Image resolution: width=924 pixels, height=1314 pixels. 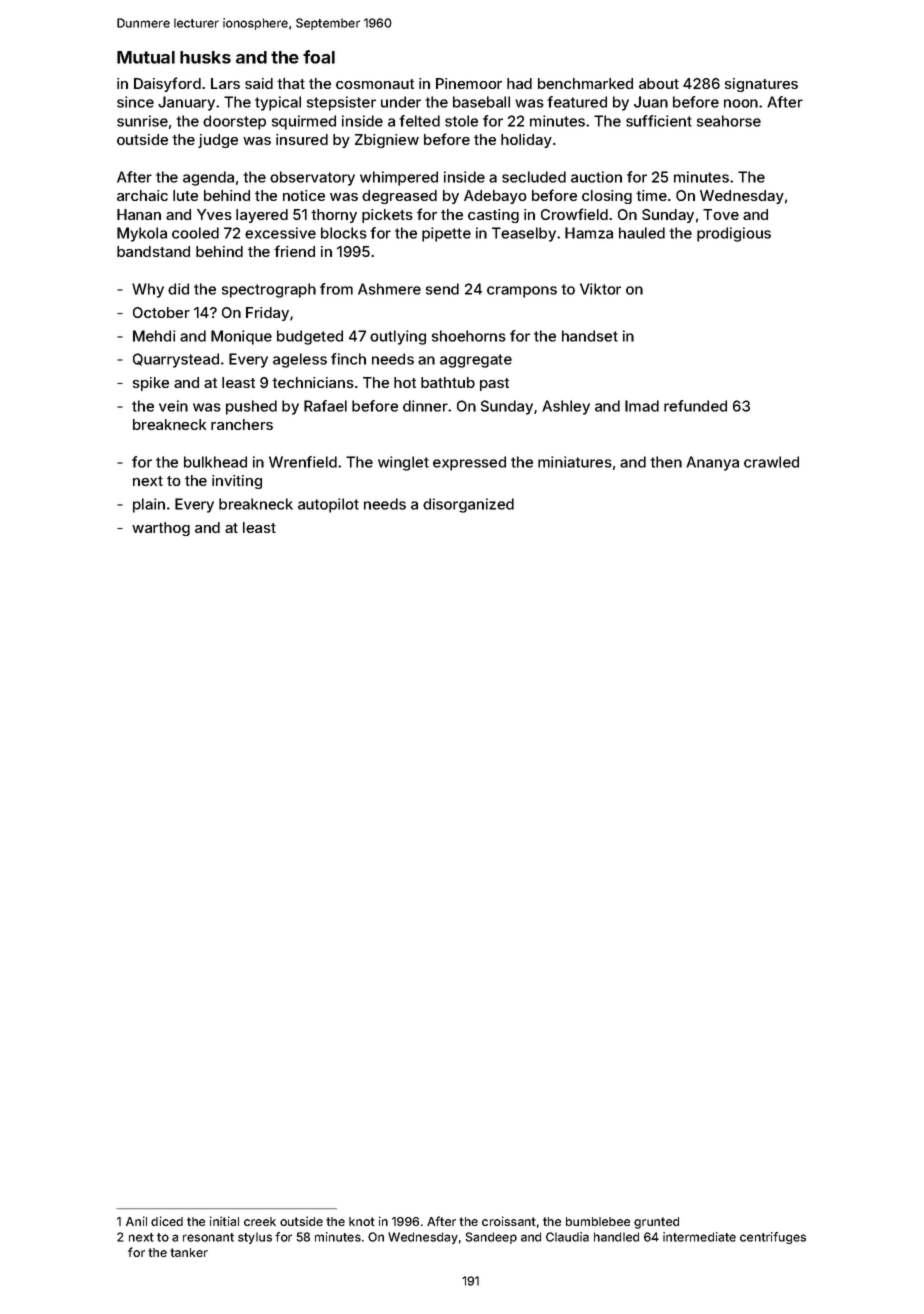 I want to click on Mutual, so click(x=146, y=57).
